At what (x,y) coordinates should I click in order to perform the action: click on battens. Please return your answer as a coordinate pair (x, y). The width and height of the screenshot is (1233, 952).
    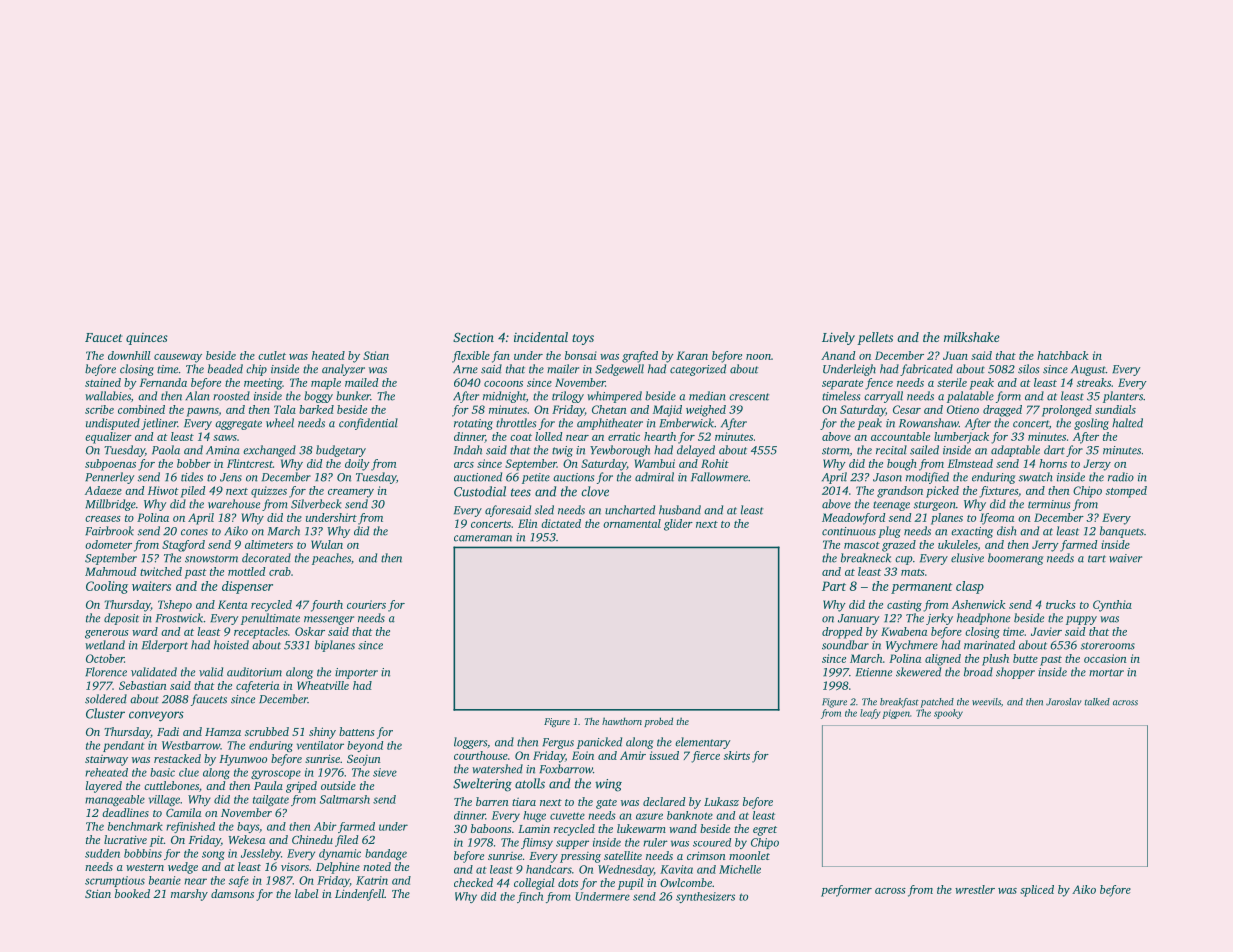
    Looking at the image, I should click on (357, 731).
